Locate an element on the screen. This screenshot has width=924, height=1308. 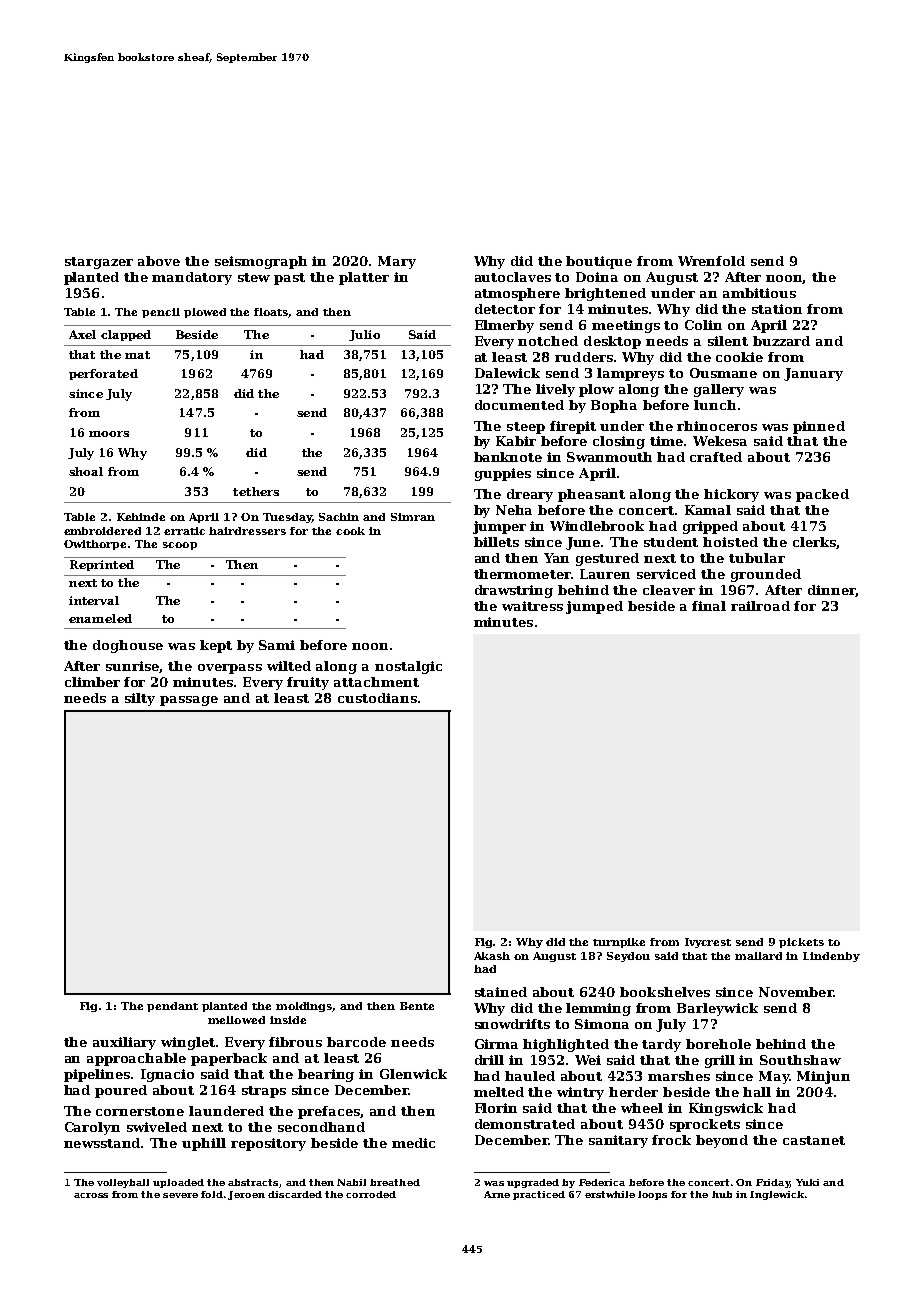
Axel is located at coordinates (82, 334).
